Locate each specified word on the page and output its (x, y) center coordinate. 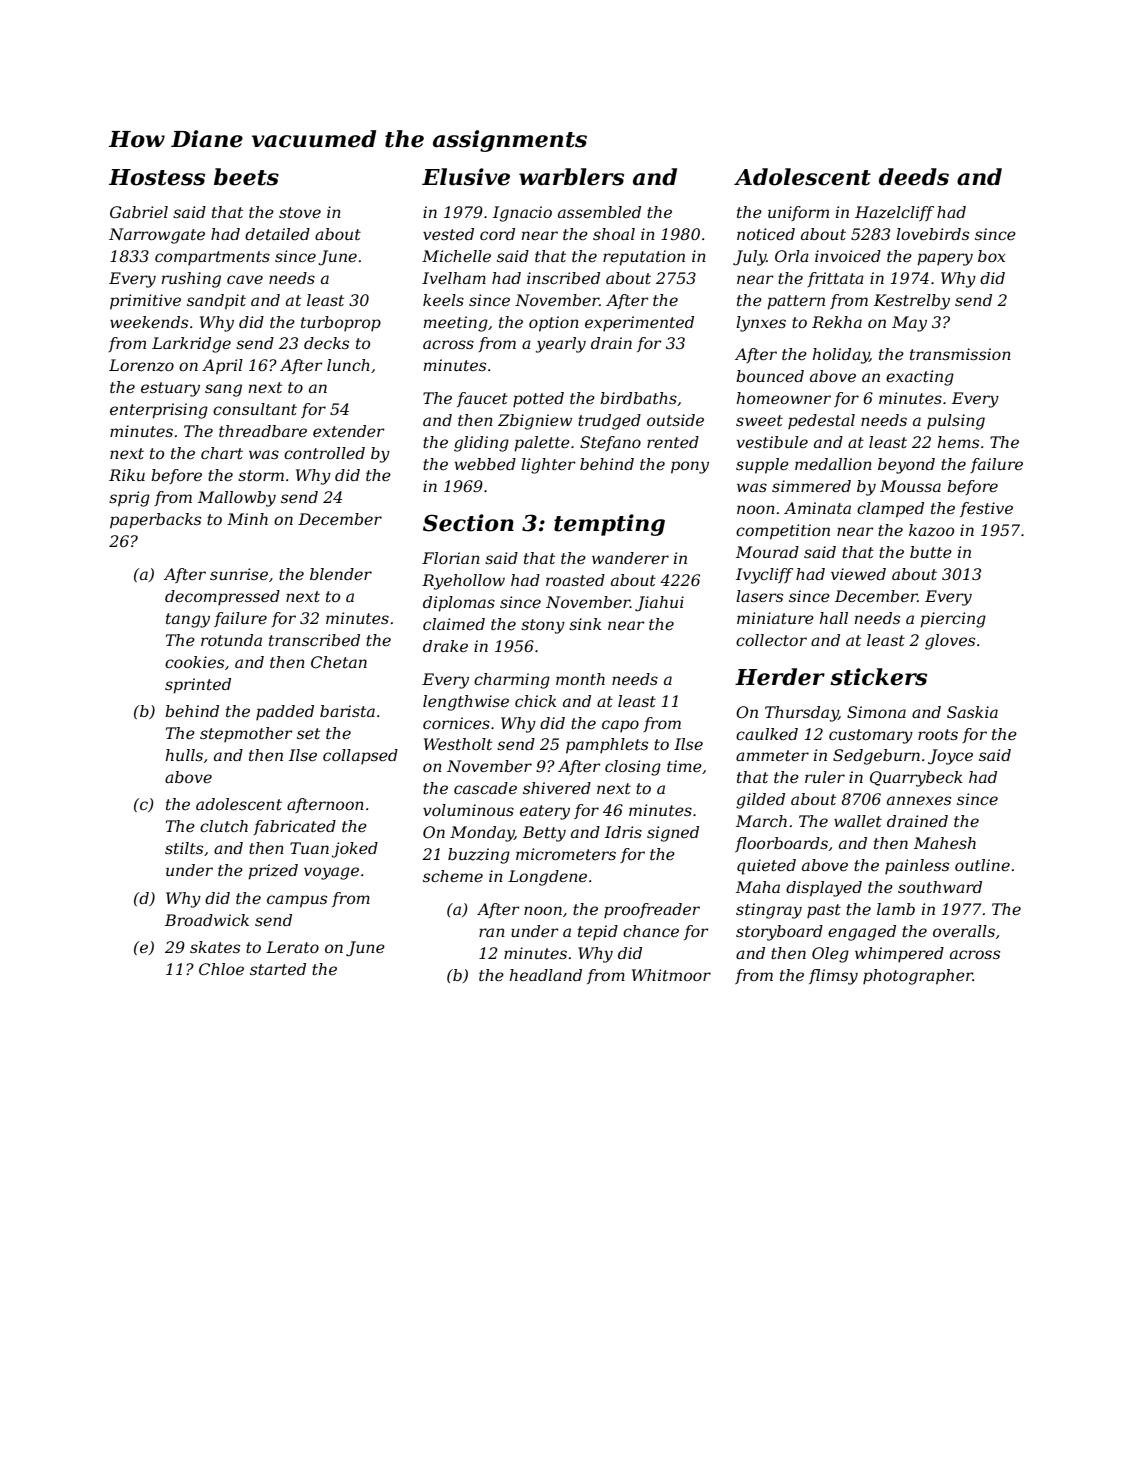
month (580, 679)
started (278, 969)
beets (246, 177)
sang (223, 390)
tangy (188, 620)
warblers (571, 177)
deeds (914, 177)
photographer (918, 977)
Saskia (972, 712)
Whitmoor (671, 975)
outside (675, 420)
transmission (960, 354)
